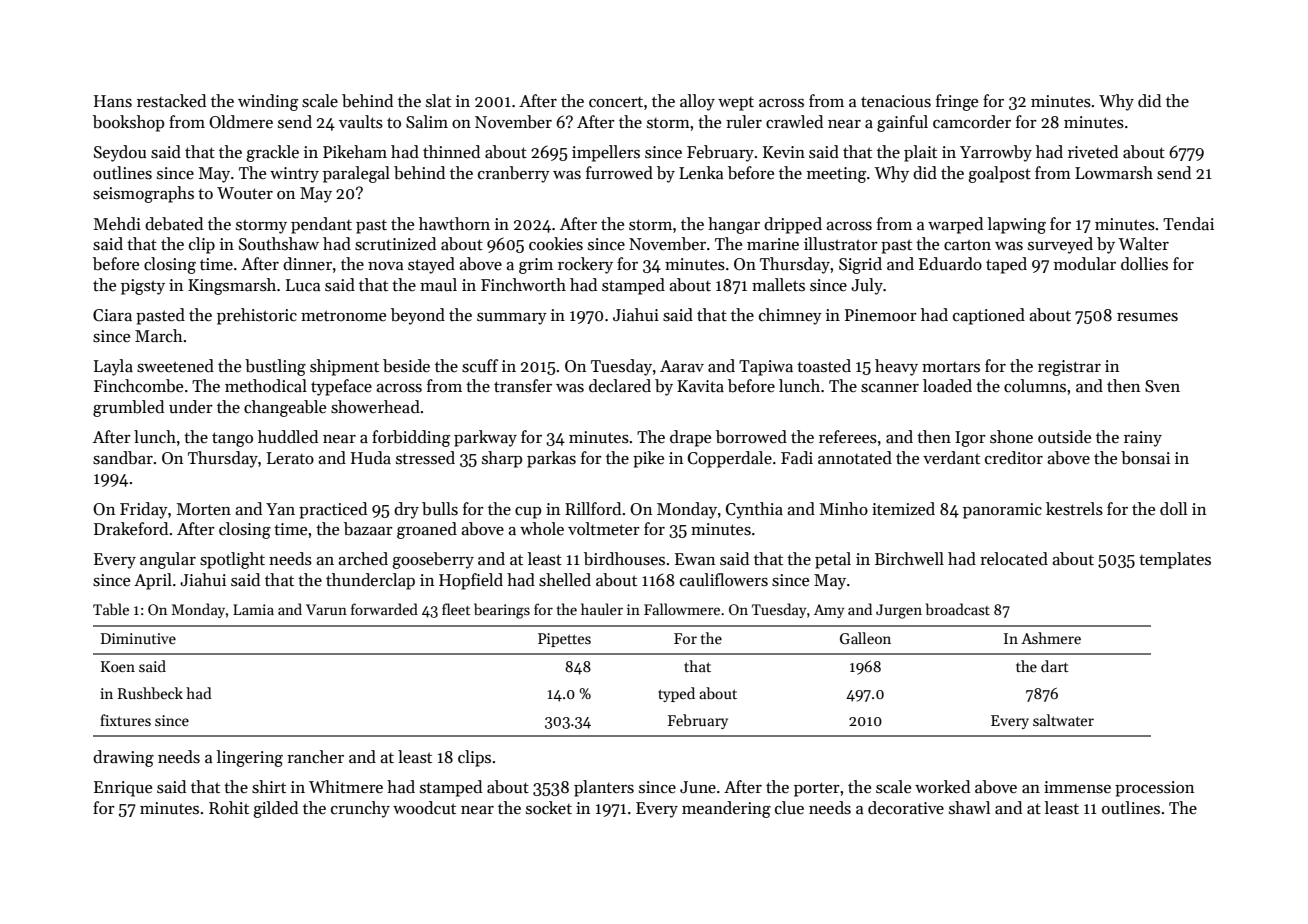 This image has width=1308, height=924. What do you see at coordinates (726, 809) in the image?
I see `meandering` at bounding box center [726, 809].
